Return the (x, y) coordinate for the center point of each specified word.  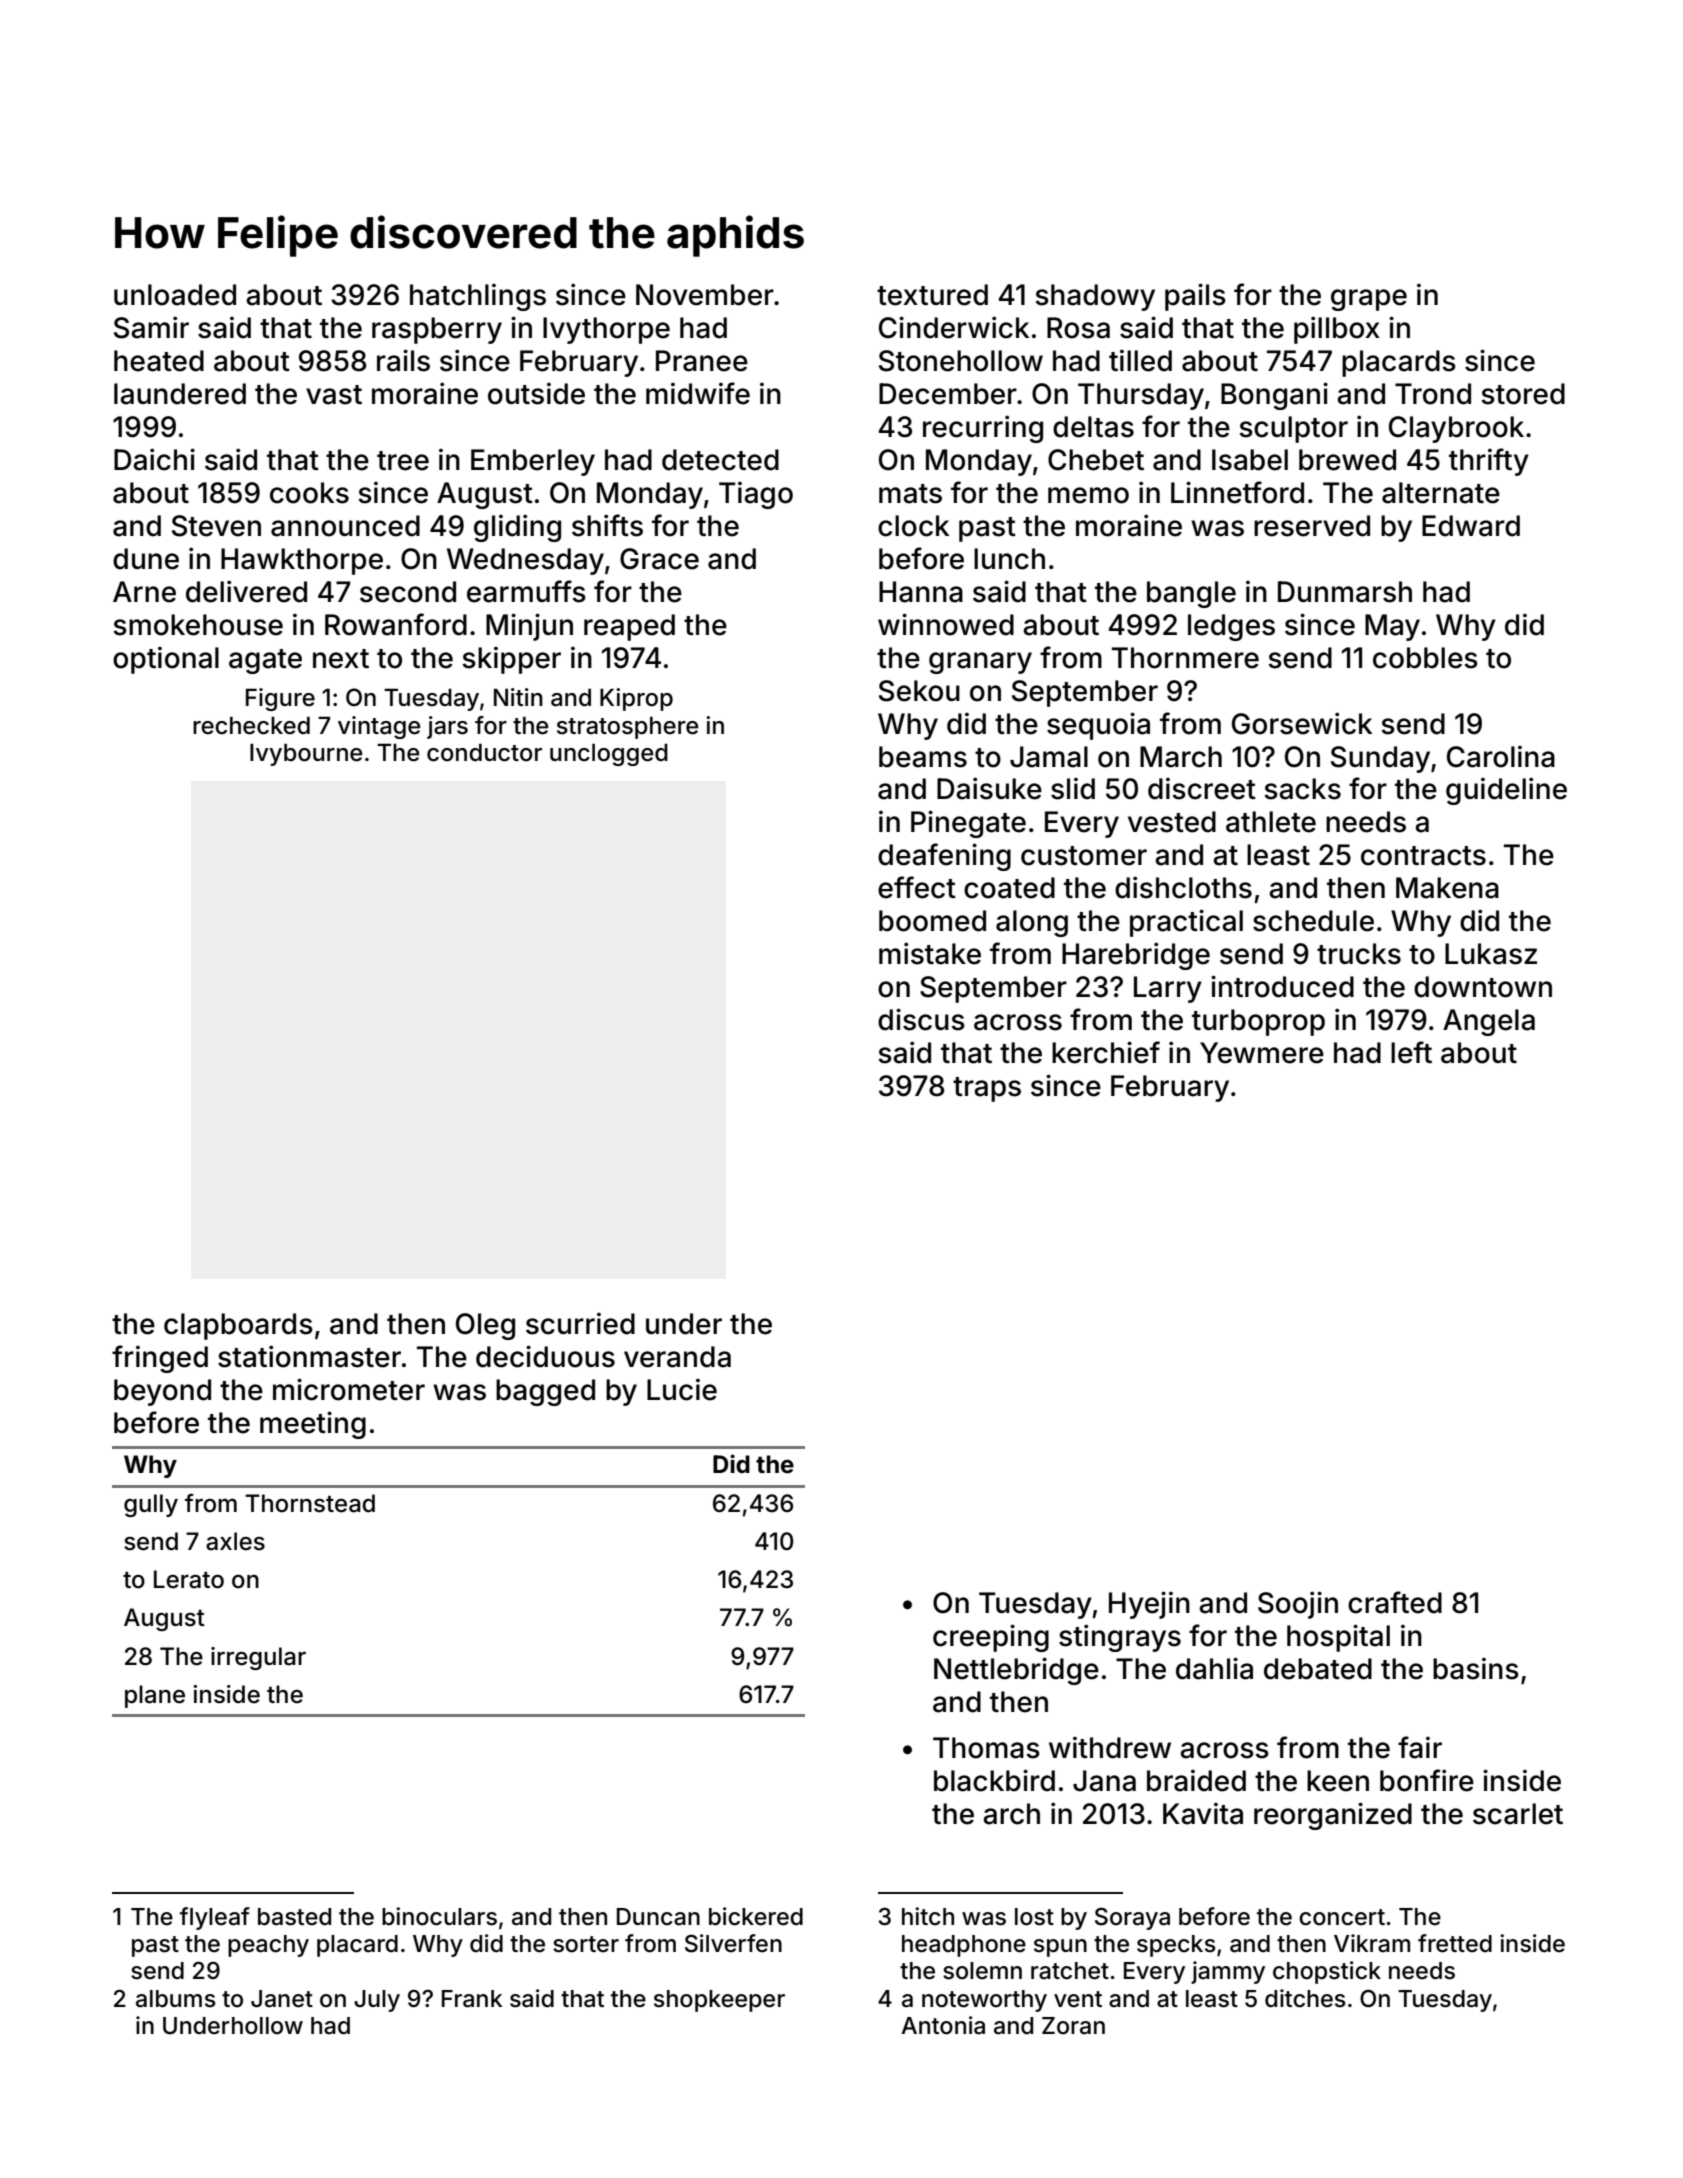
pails (1195, 297)
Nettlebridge (1016, 1671)
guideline (1506, 791)
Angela (1489, 1022)
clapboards (238, 1326)
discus (921, 1019)
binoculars (439, 1916)
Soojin (1298, 1605)
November (705, 295)
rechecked (251, 725)
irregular (258, 1658)
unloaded (175, 295)
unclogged (609, 754)
